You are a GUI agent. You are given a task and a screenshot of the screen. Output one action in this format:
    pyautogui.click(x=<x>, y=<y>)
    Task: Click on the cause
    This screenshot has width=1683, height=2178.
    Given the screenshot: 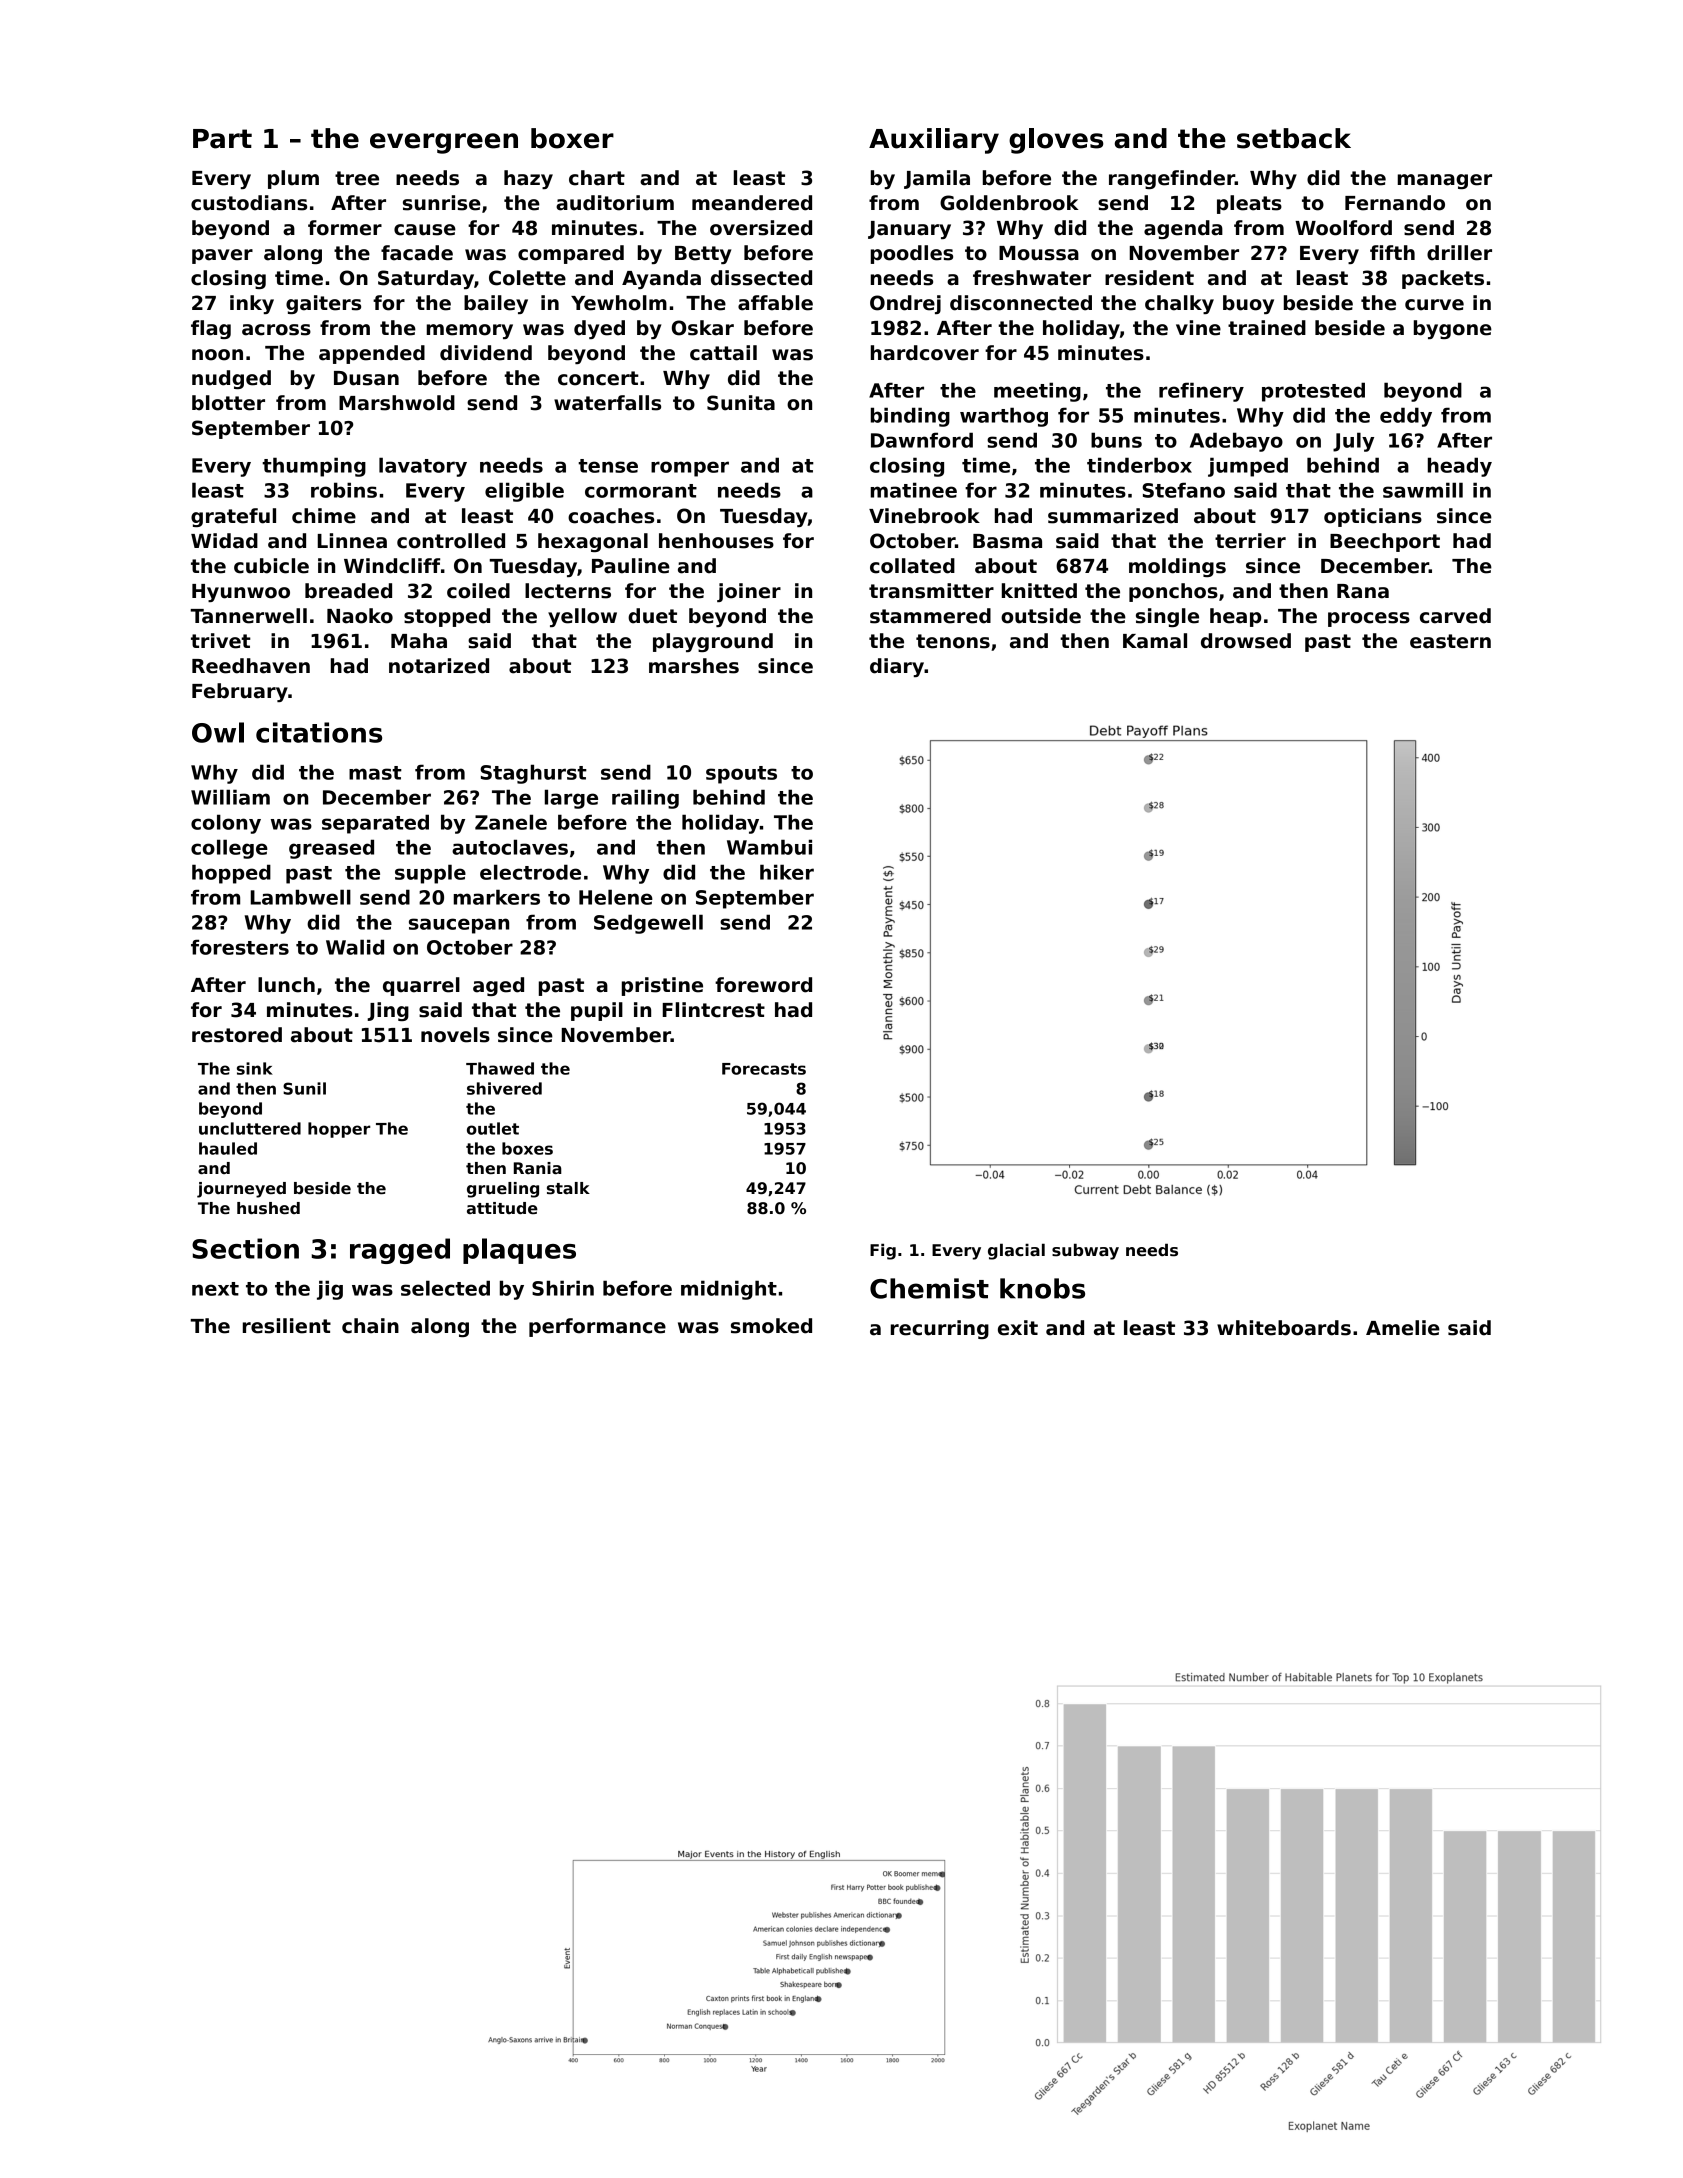 What is the action you would take?
    pyautogui.click(x=425, y=230)
